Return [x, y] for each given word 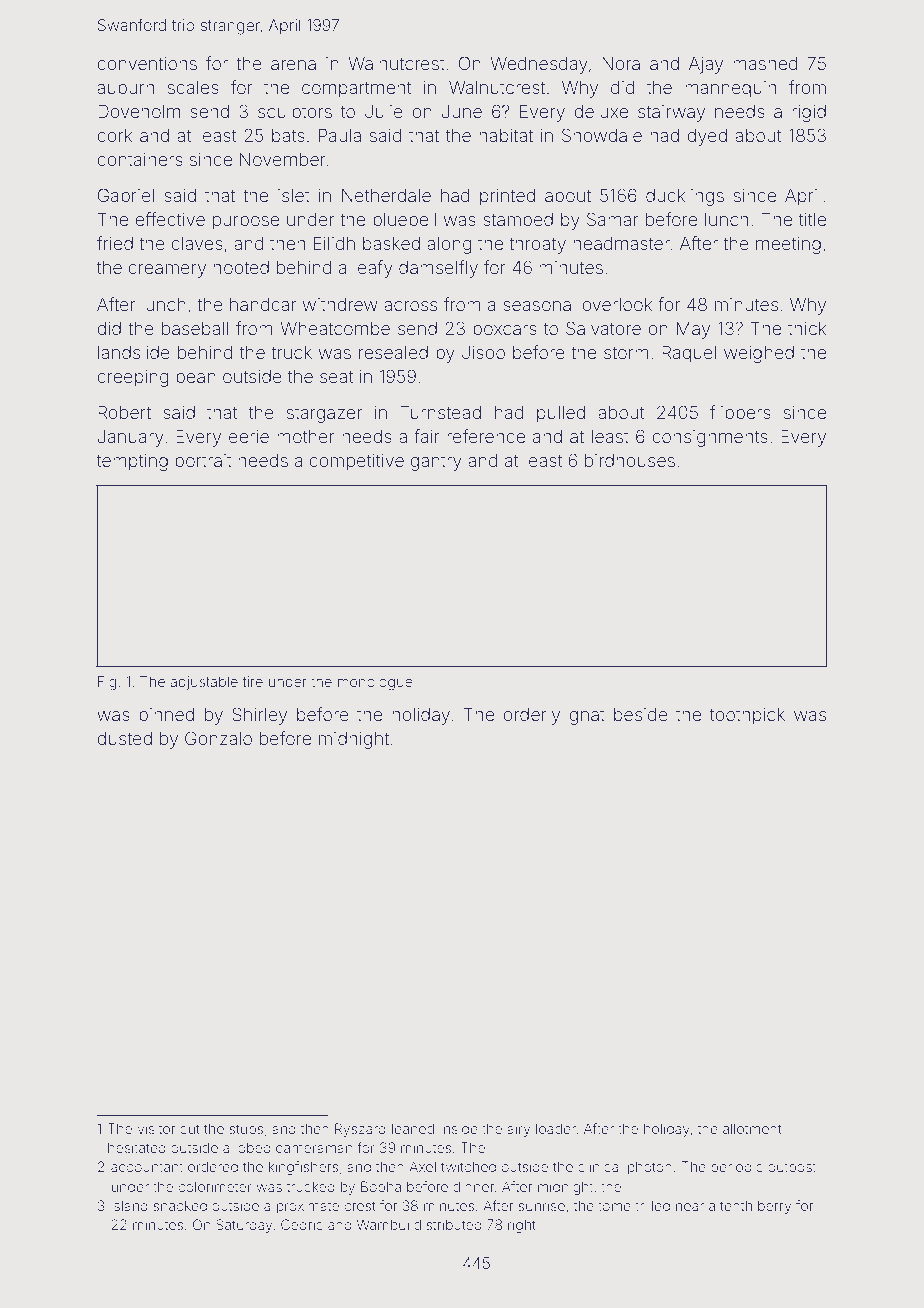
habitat [506, 135]
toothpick [747, 716]
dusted [124, 738]
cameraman [314, 1149]
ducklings [685, 197]
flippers [740, 414]
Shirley [259, 716]
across [410, 306]
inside [459, 1128]
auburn [125, 87]
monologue [375, 683]
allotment [752, 1128]
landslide [134, 352]
